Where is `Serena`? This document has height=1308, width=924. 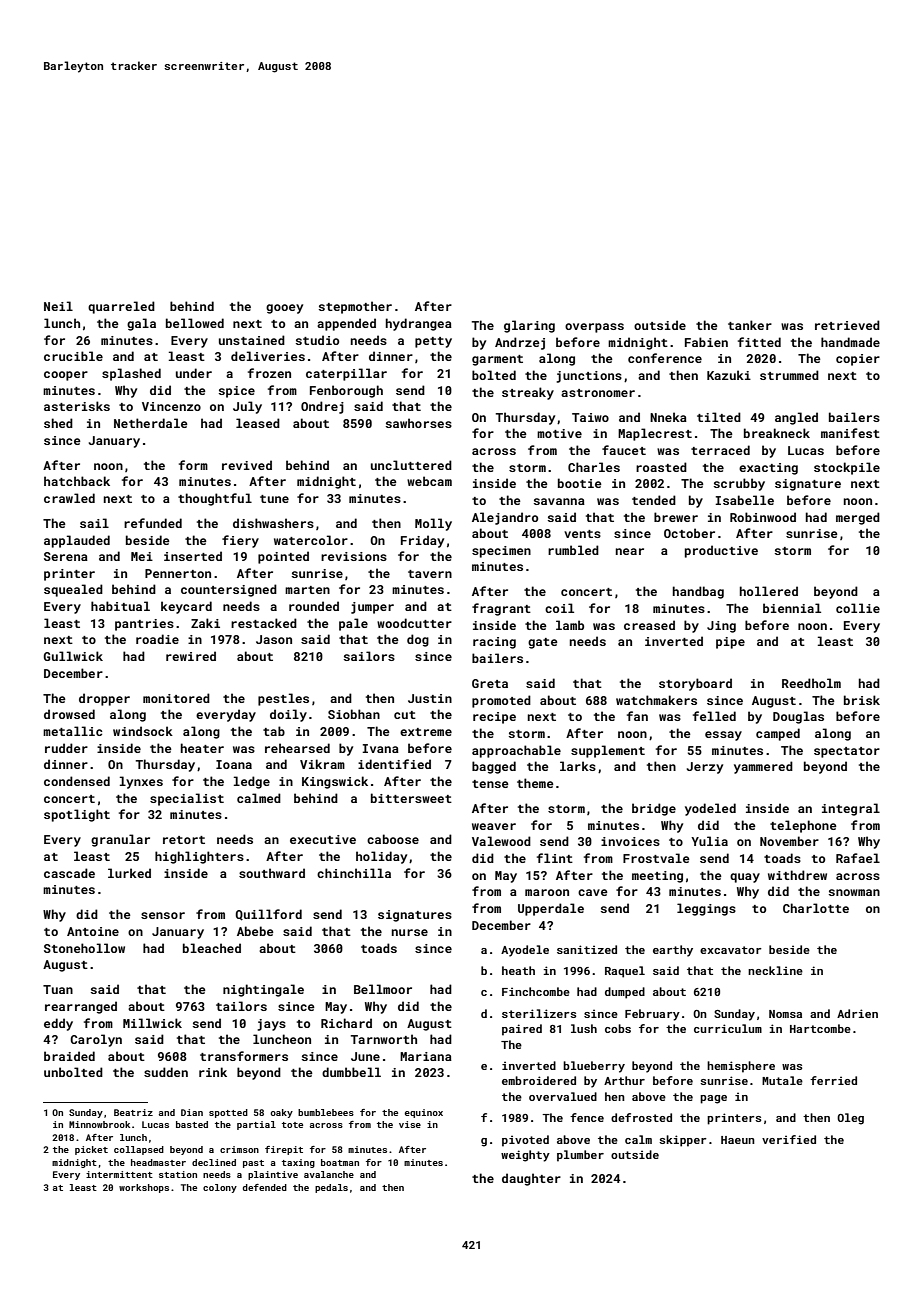 Serena is located at coordinates (66, 556).
